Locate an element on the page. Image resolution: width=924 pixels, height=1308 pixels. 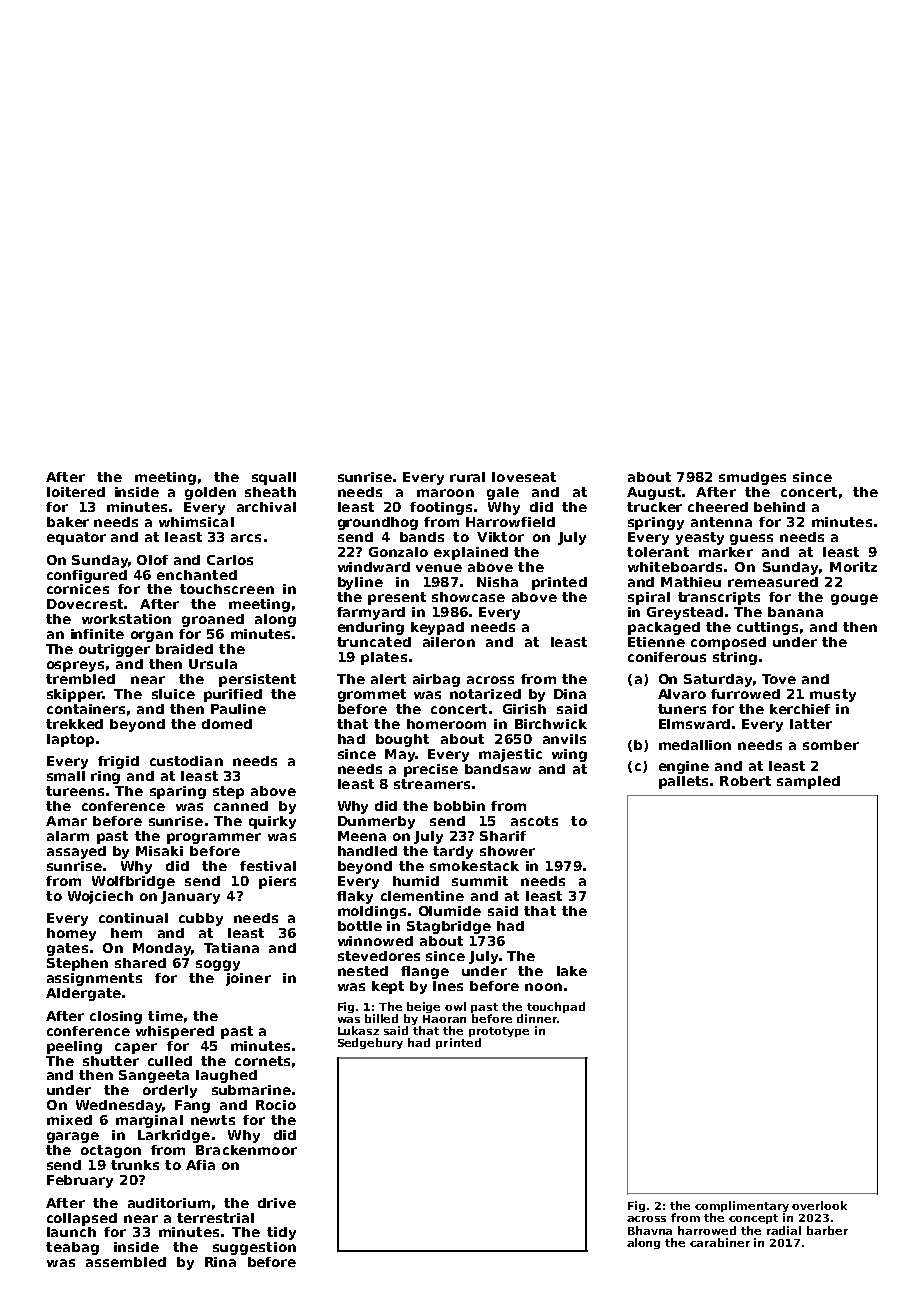
Wojciech is located at coordinates (100, 897).
